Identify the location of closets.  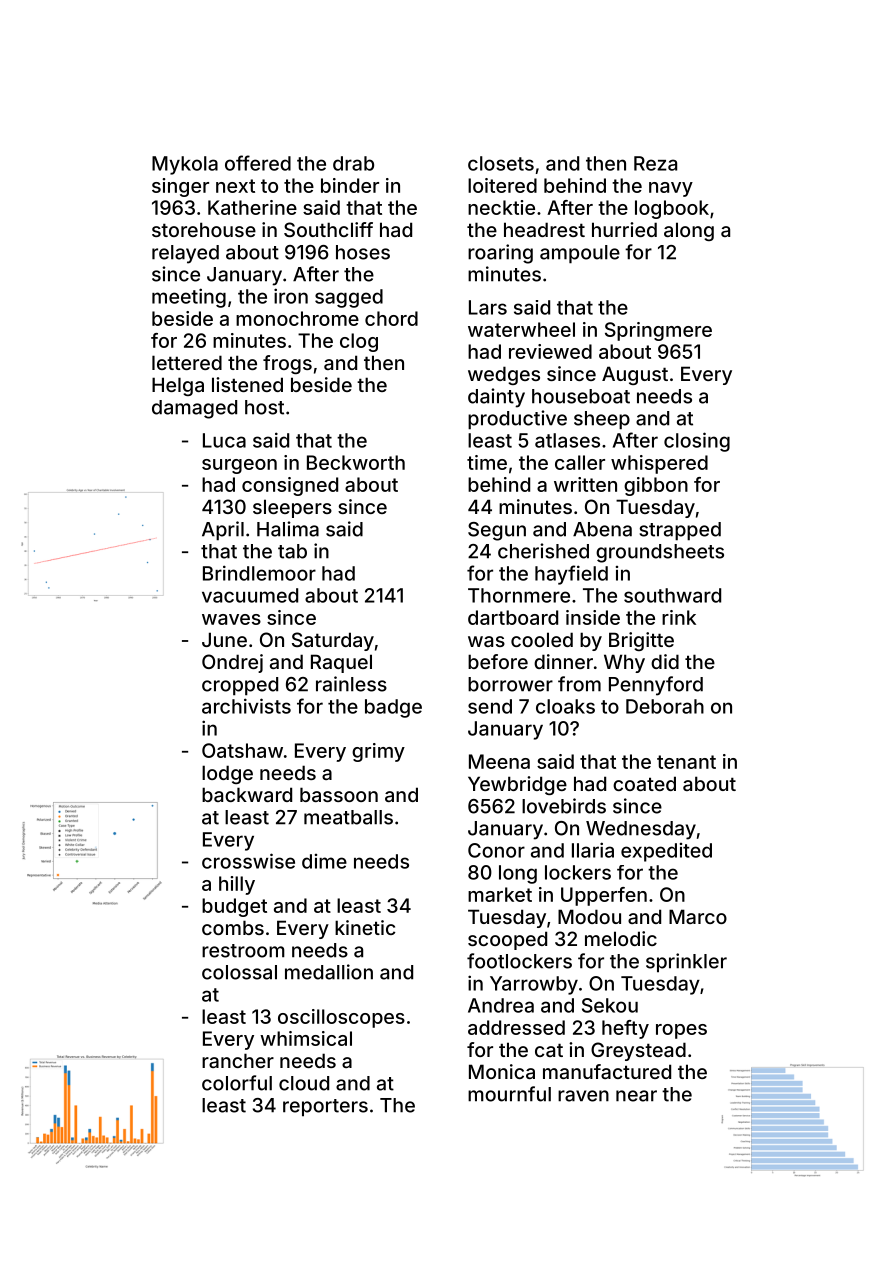
(501, 163).
